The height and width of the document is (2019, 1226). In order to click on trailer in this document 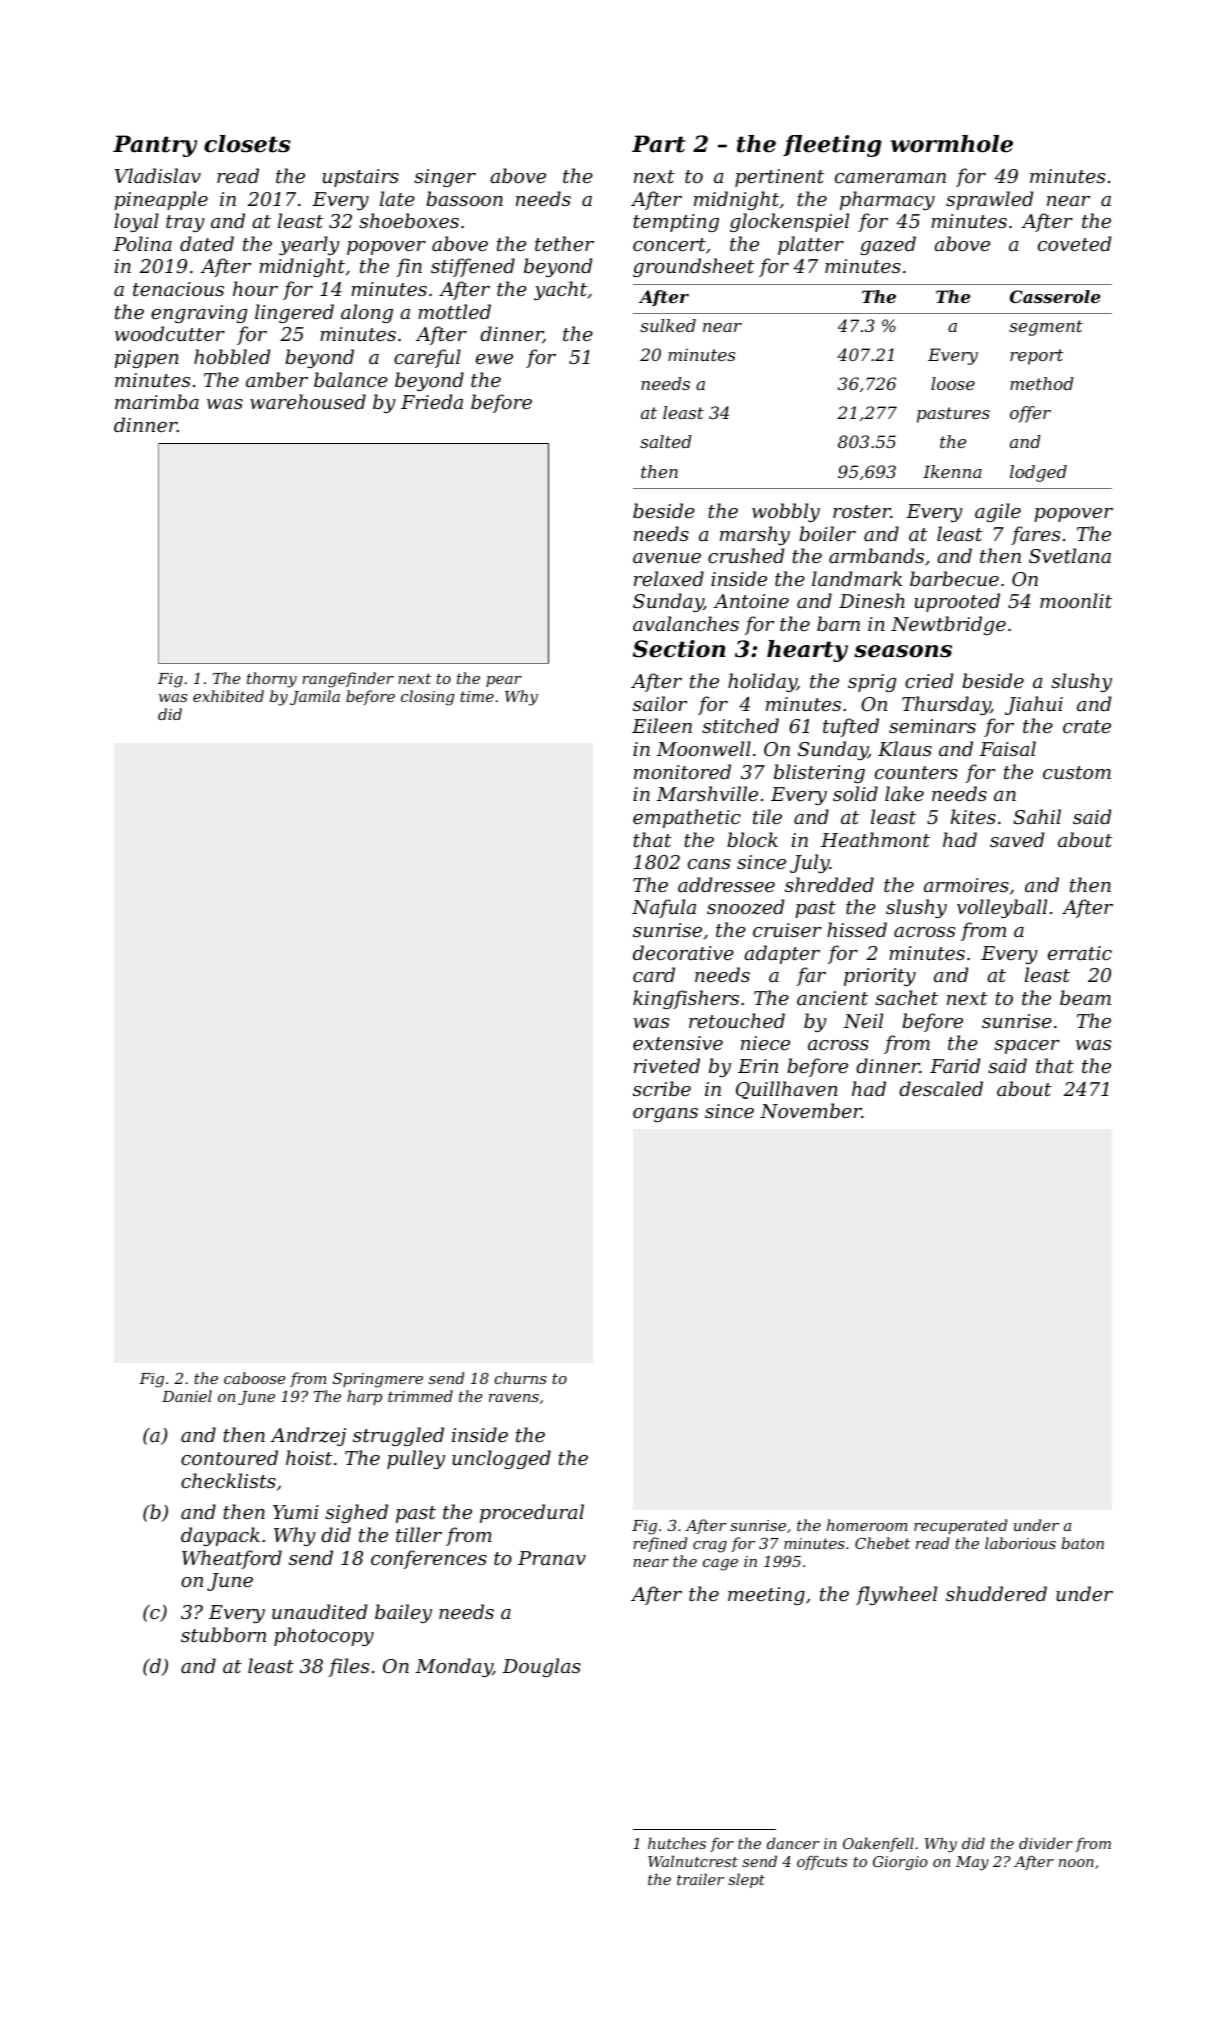, I will do `click(700, 1879)`.
